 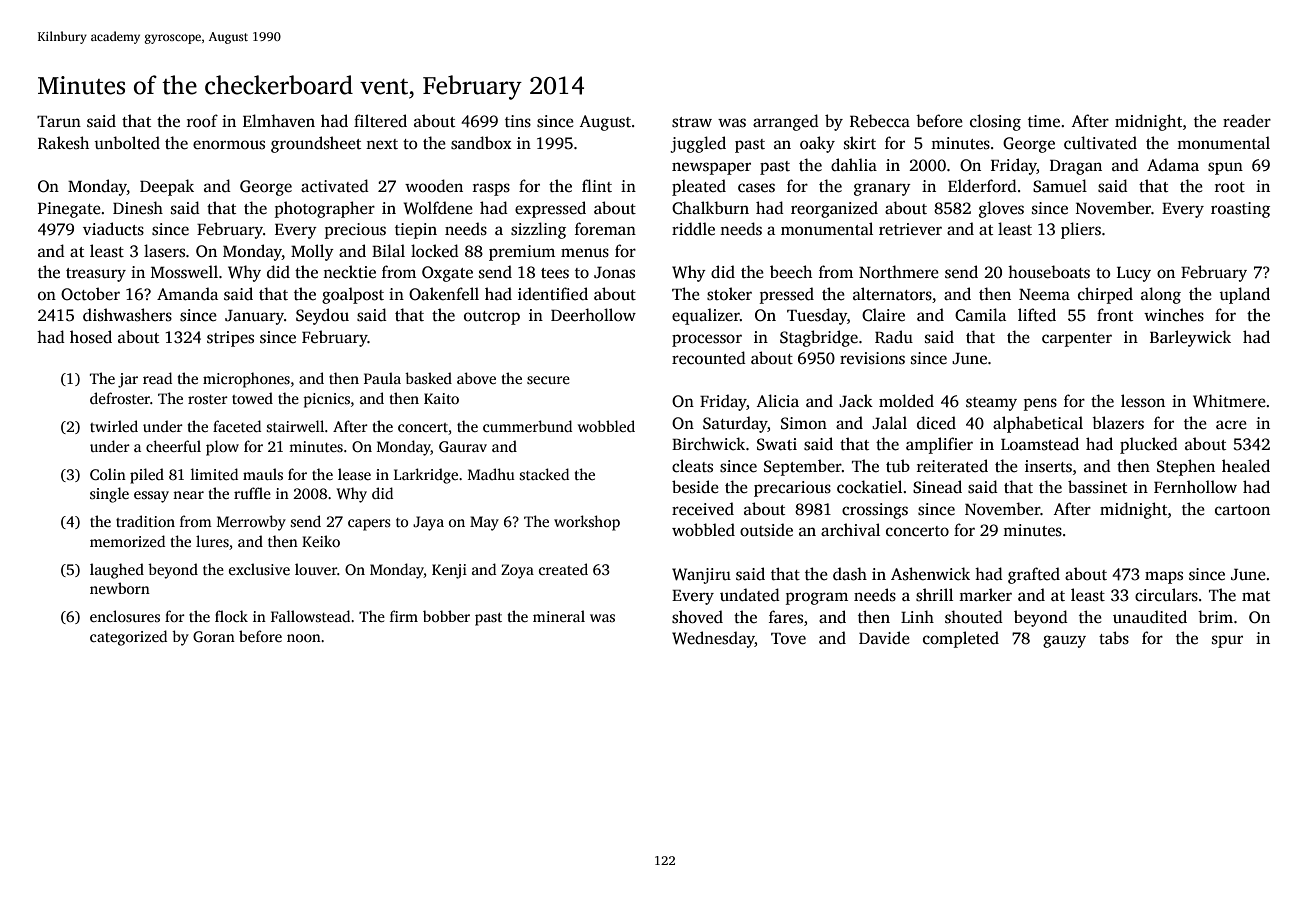 I want to click on mineral, so click(x=559, y=616).
